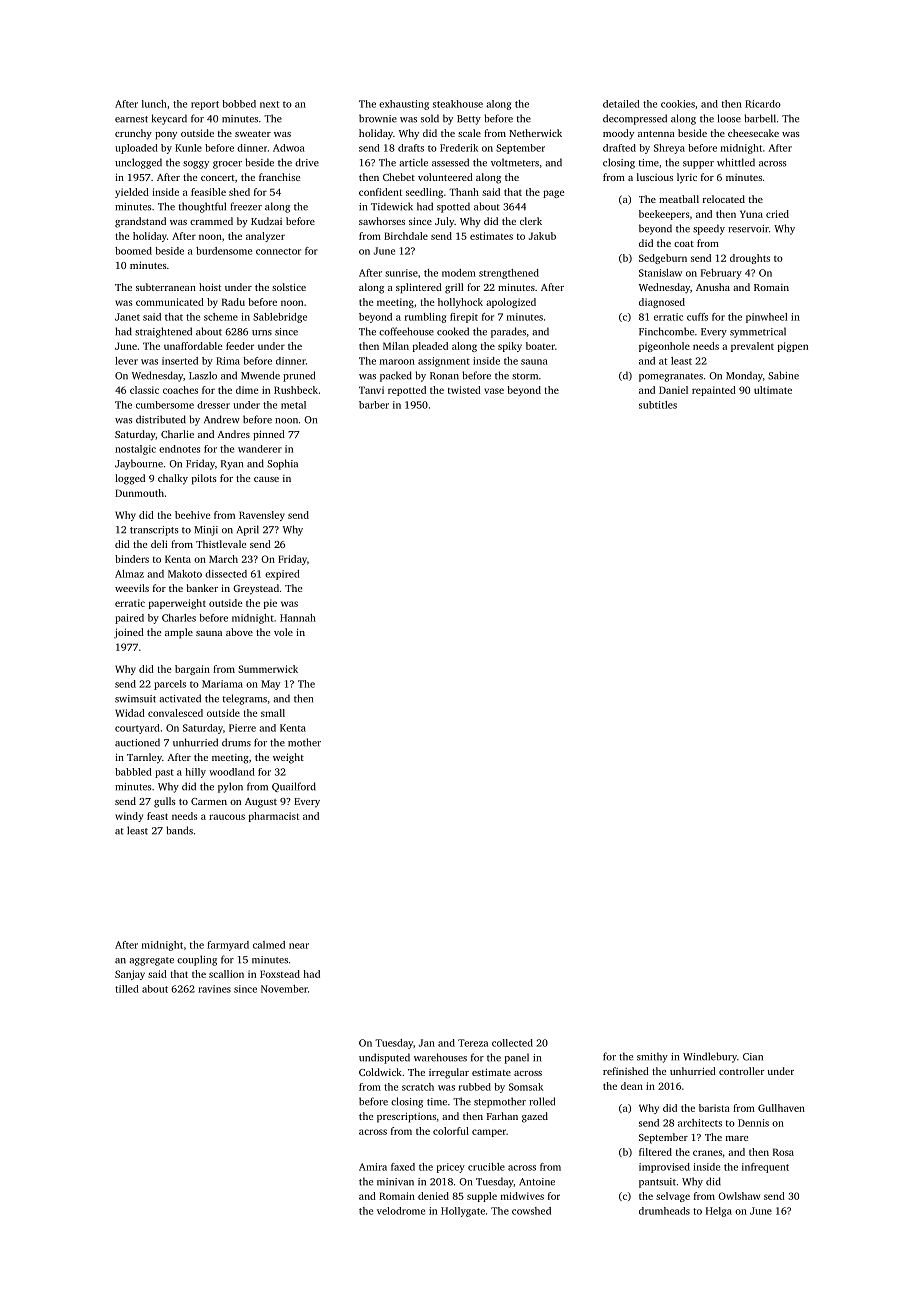 This page has height=1308, width=924. What do you see at coordinates (655, 1152) in the page?
I see `filtered` at bounding box center [655, 1152].
